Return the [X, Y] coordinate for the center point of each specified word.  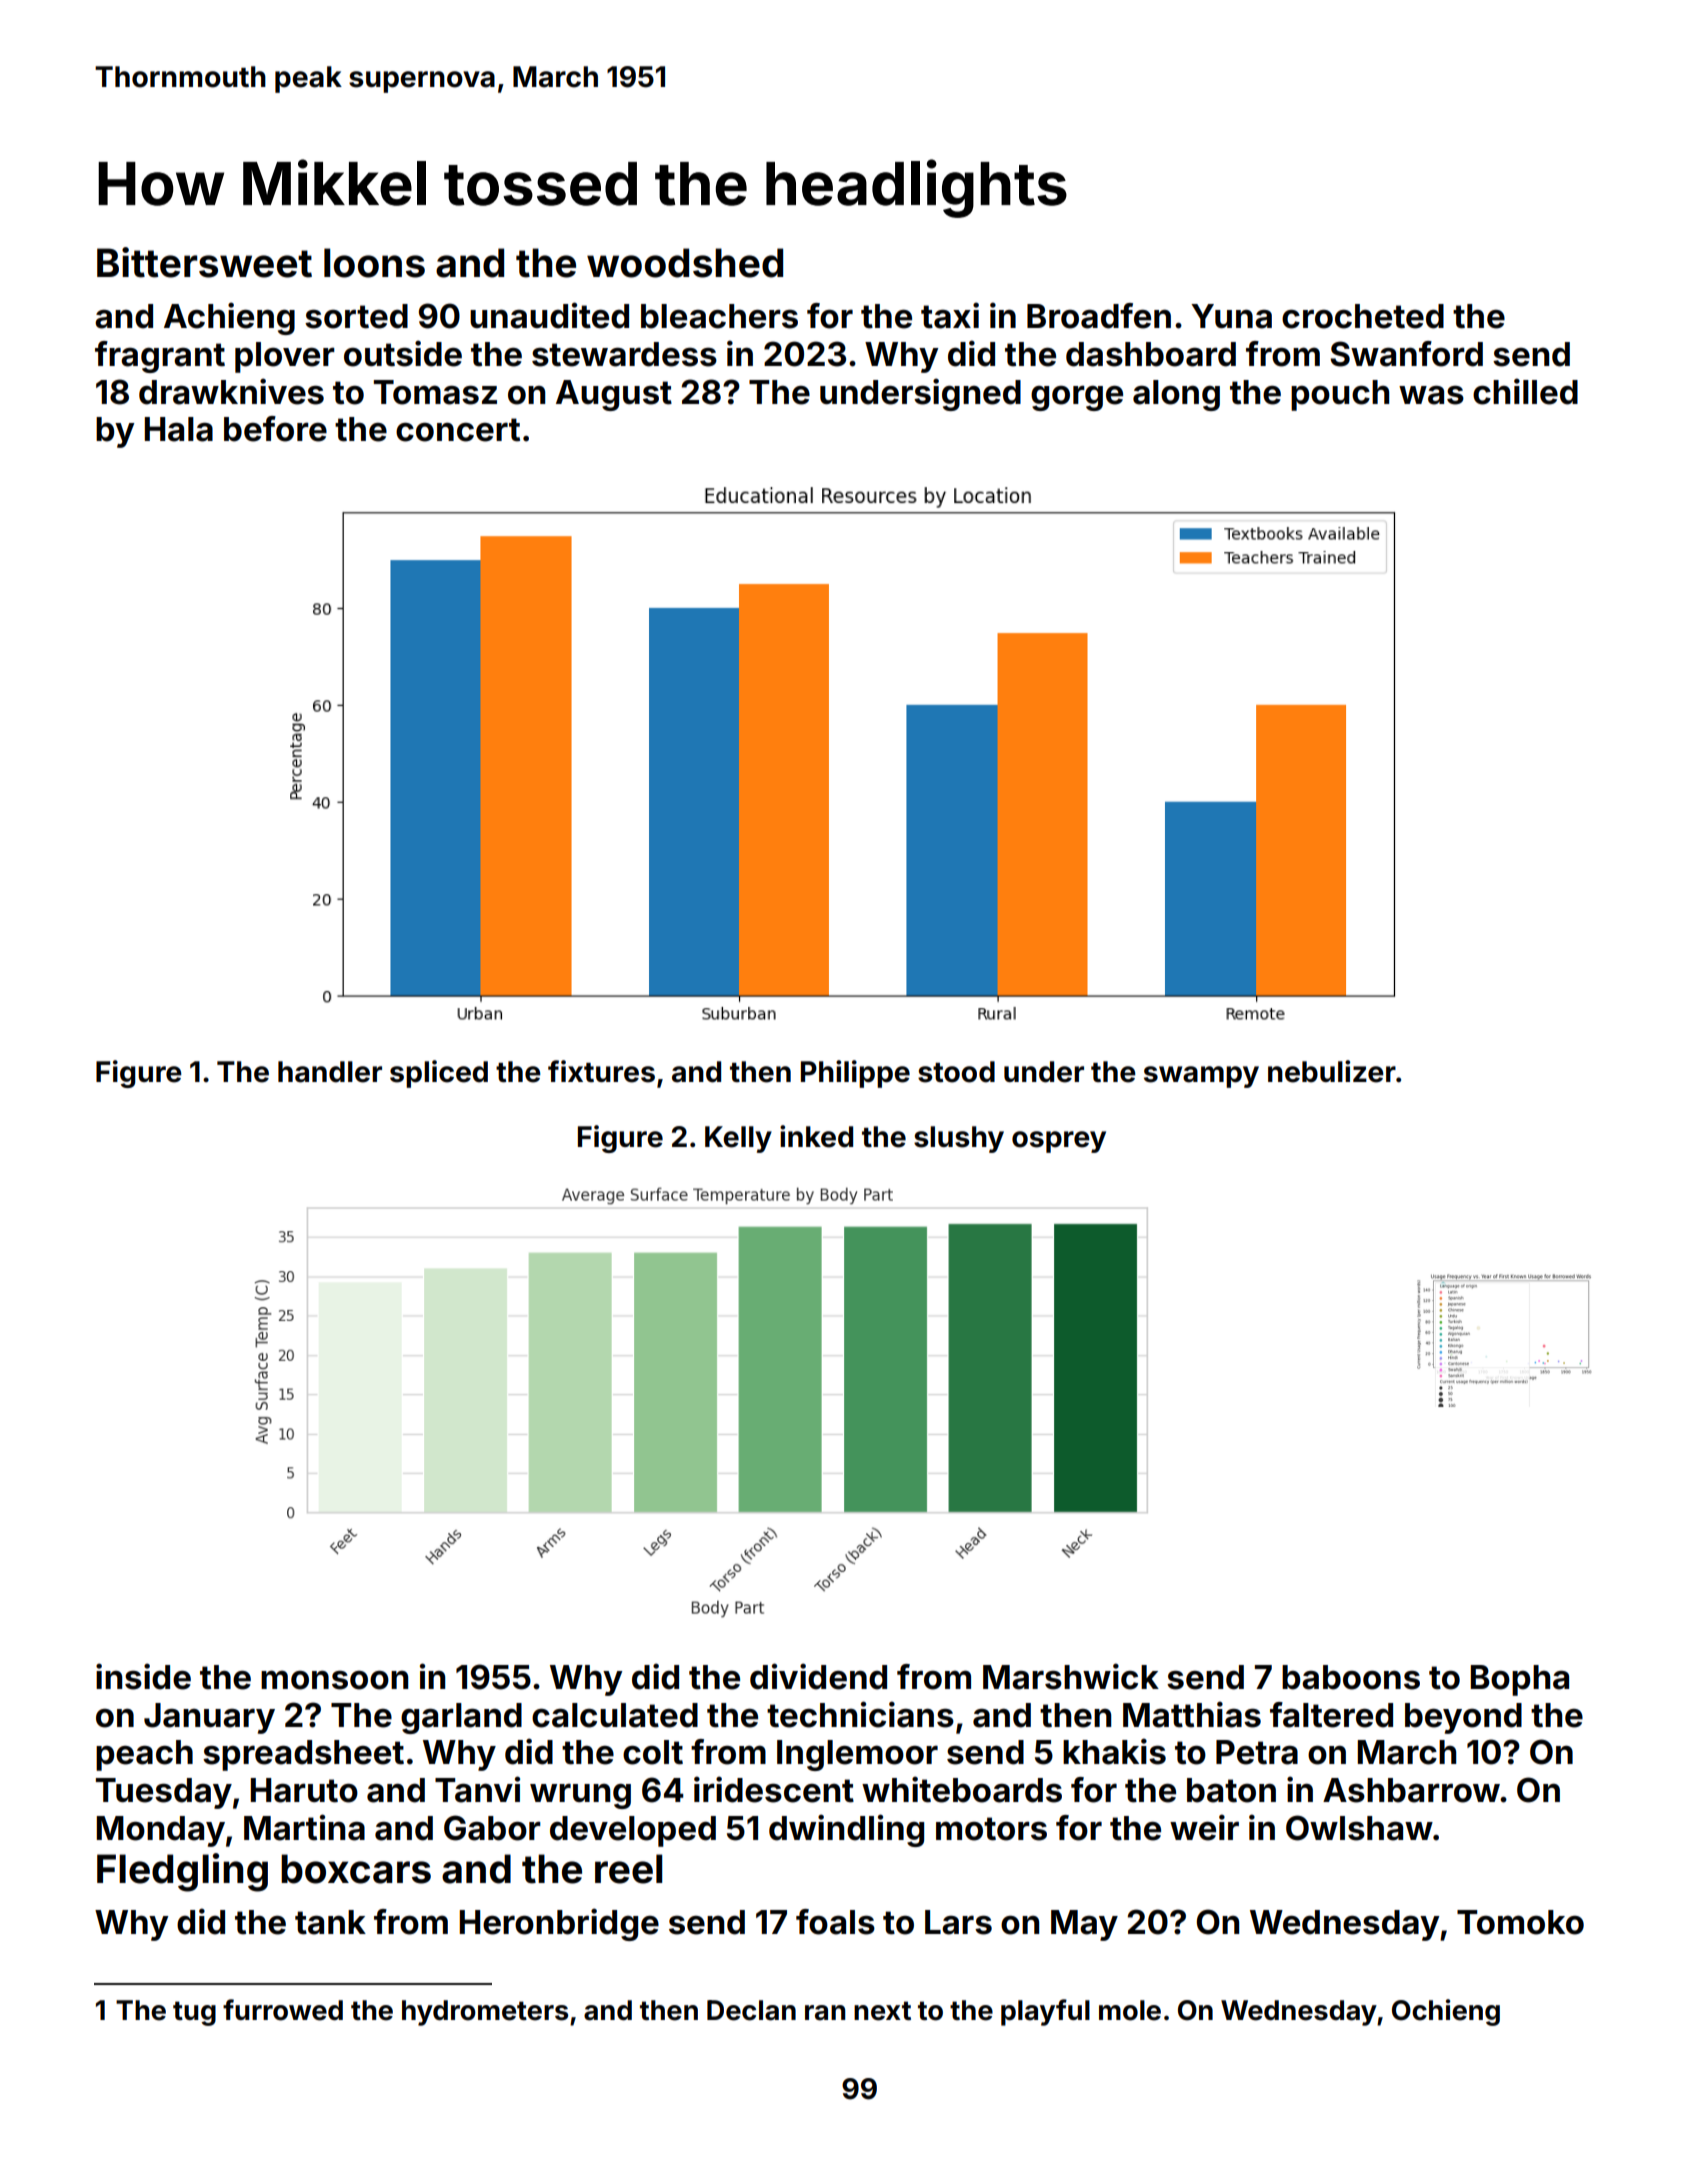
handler [330, 1072]
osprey [1059, 1142]
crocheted [1363, 316]
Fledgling [182, 1872]
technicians [860, 1714]
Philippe [855, 1074]
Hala [178, 429]
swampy [1201, 1077]
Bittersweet [204, 262]
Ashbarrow [1412, 1790]
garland [461, 1718]
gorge [1077, 398]
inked [816, 1136]
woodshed [685, 263]
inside [143, 1676]
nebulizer [1332, 1071]
